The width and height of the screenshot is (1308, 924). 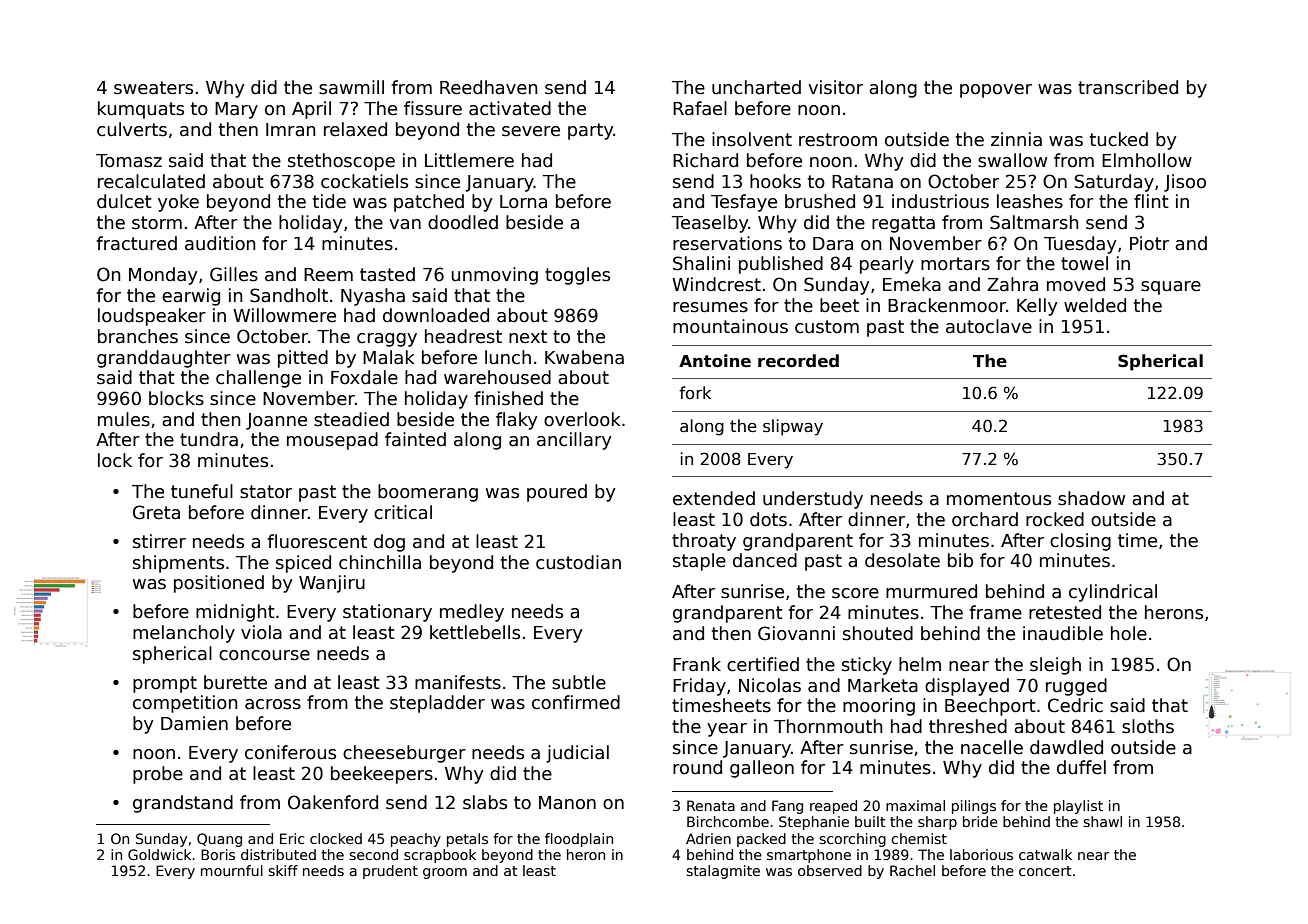 What do you see at coordinates (1102, 821) in the screenshot?
I see `shawl` at bounding box center [1102, 821].
